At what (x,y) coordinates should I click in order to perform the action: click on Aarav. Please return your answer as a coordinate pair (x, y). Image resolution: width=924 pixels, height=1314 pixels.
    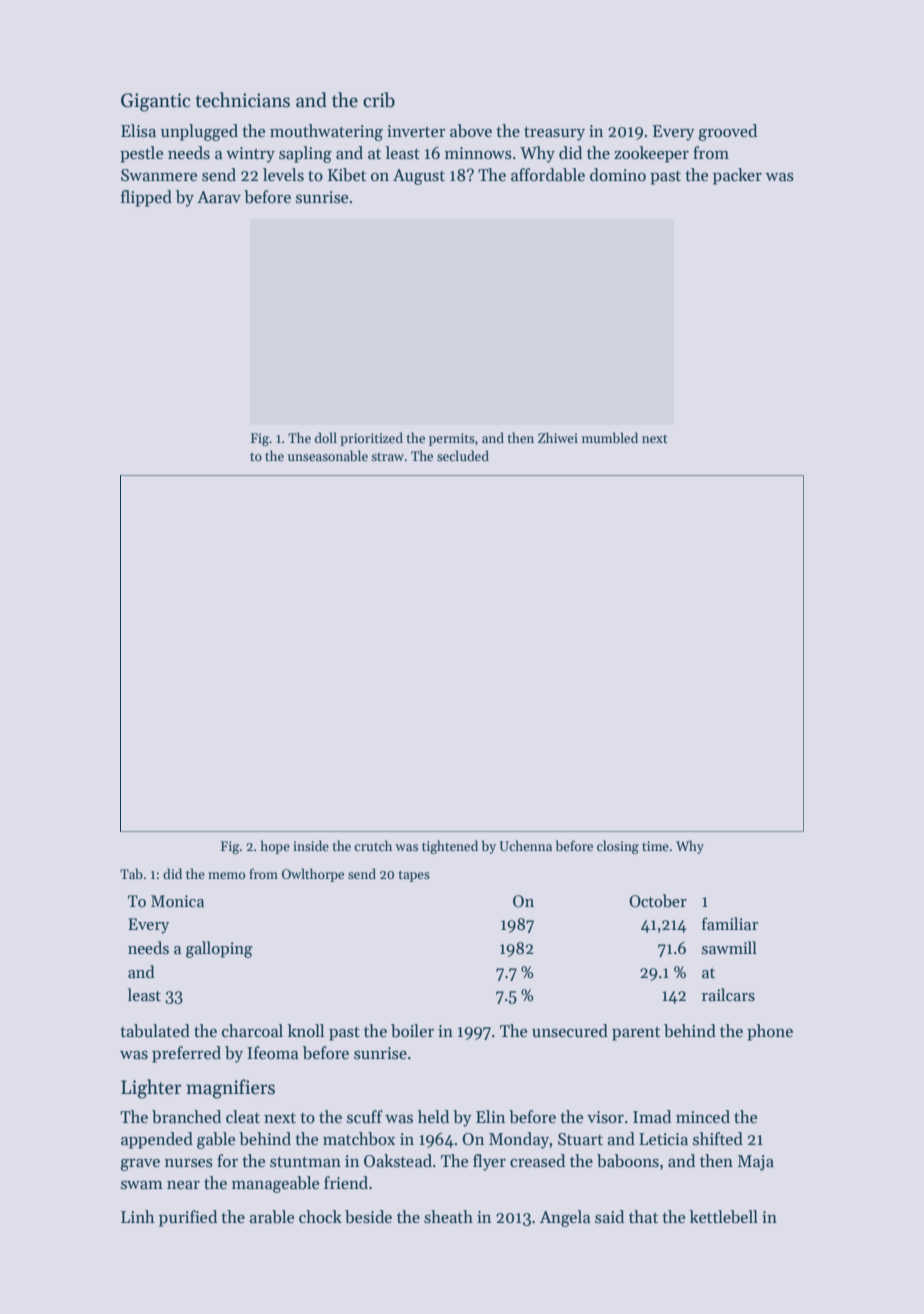
    Looking at the image, I should click on (219, 197).
